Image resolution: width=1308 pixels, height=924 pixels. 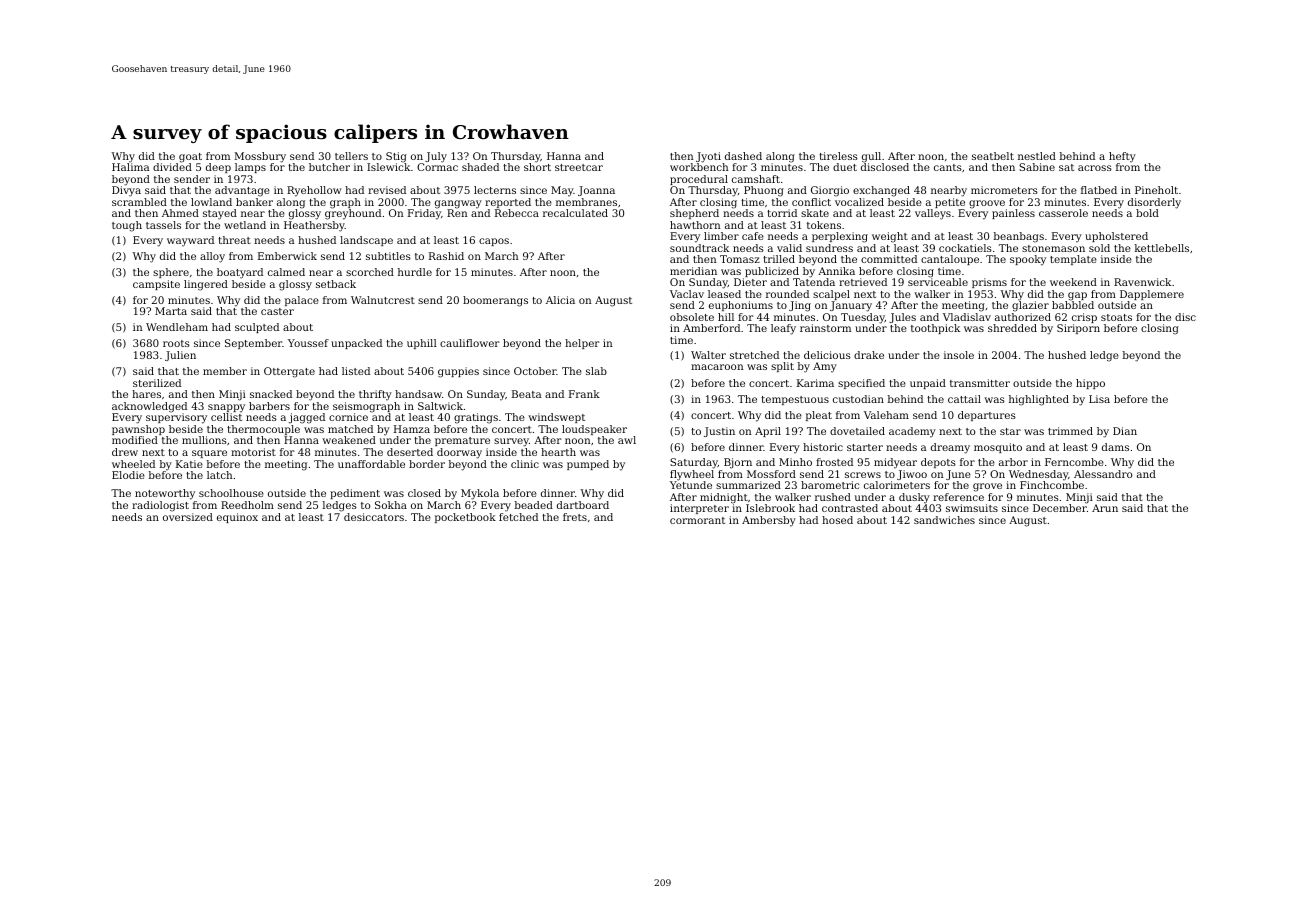 I want to click on Saturday, so click(x=694, y=463).
